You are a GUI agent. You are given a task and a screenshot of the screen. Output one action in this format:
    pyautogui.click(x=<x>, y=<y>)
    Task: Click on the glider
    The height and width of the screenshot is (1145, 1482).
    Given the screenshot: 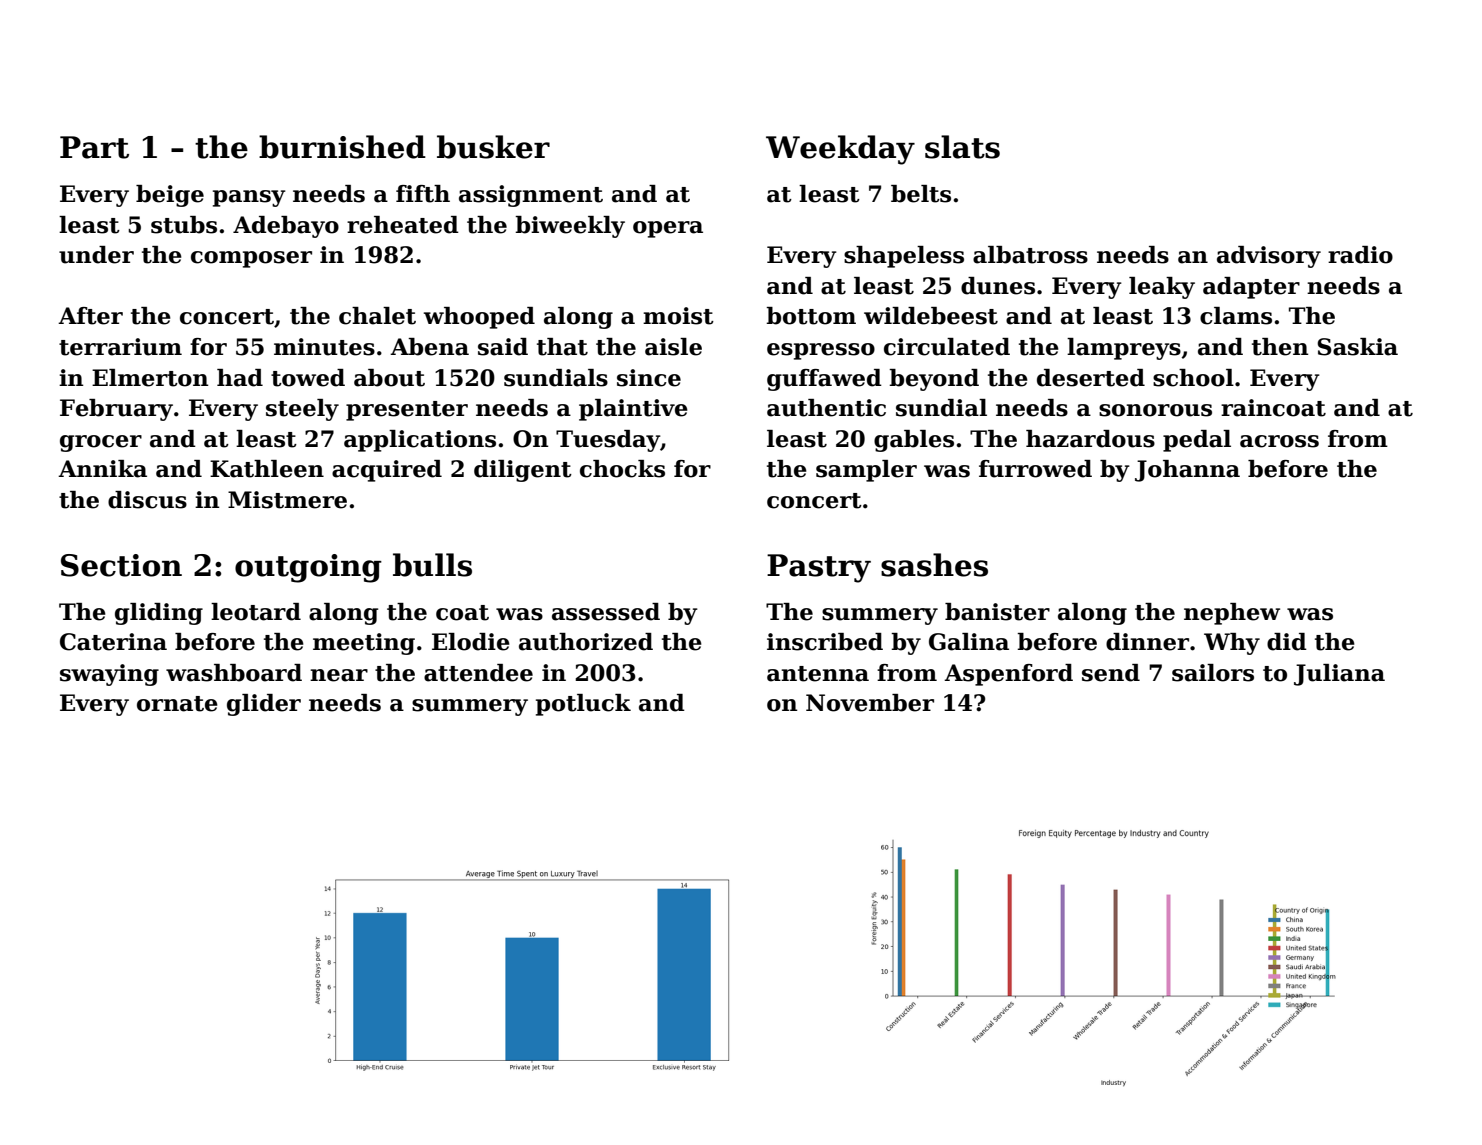 What is the action you would take?
    pyautogui.click(x=264, y=705)
